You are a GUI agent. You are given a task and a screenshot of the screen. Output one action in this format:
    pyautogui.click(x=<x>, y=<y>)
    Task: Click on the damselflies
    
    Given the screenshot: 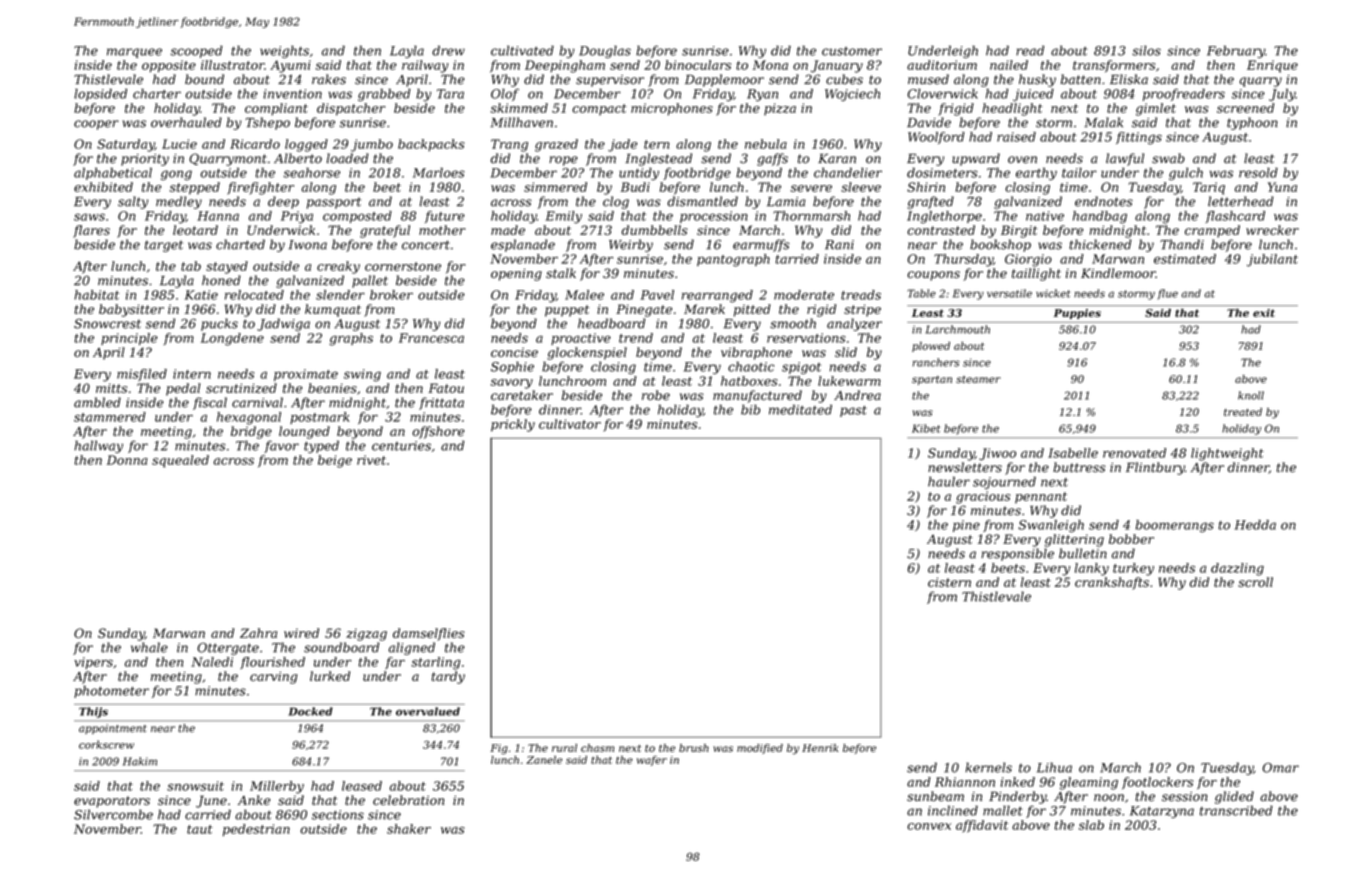 What is the action you would take?
    pyautogui.click(x=429, y=634)
